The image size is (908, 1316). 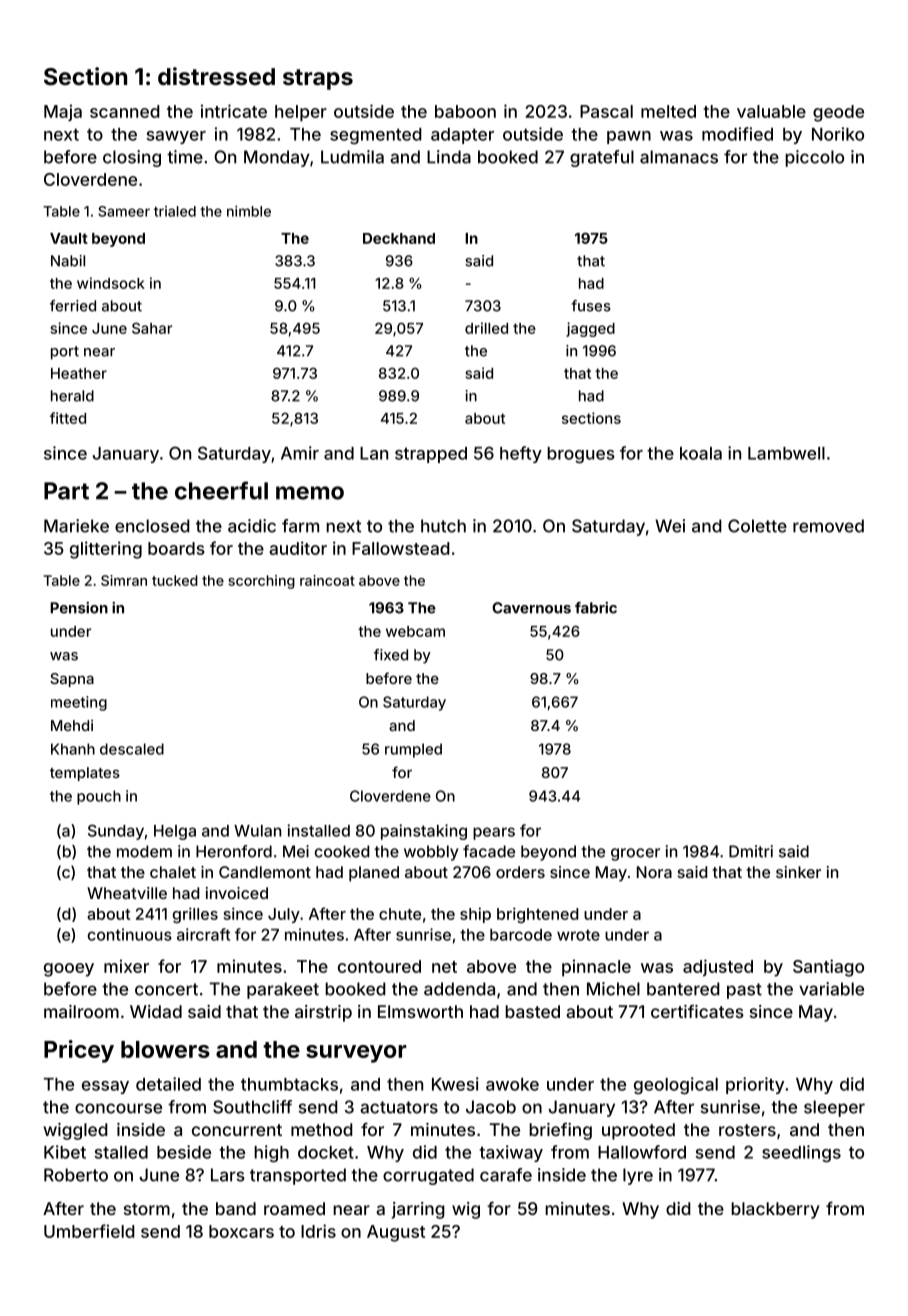 I want to click on drilled, so click(x=486, y=328).
